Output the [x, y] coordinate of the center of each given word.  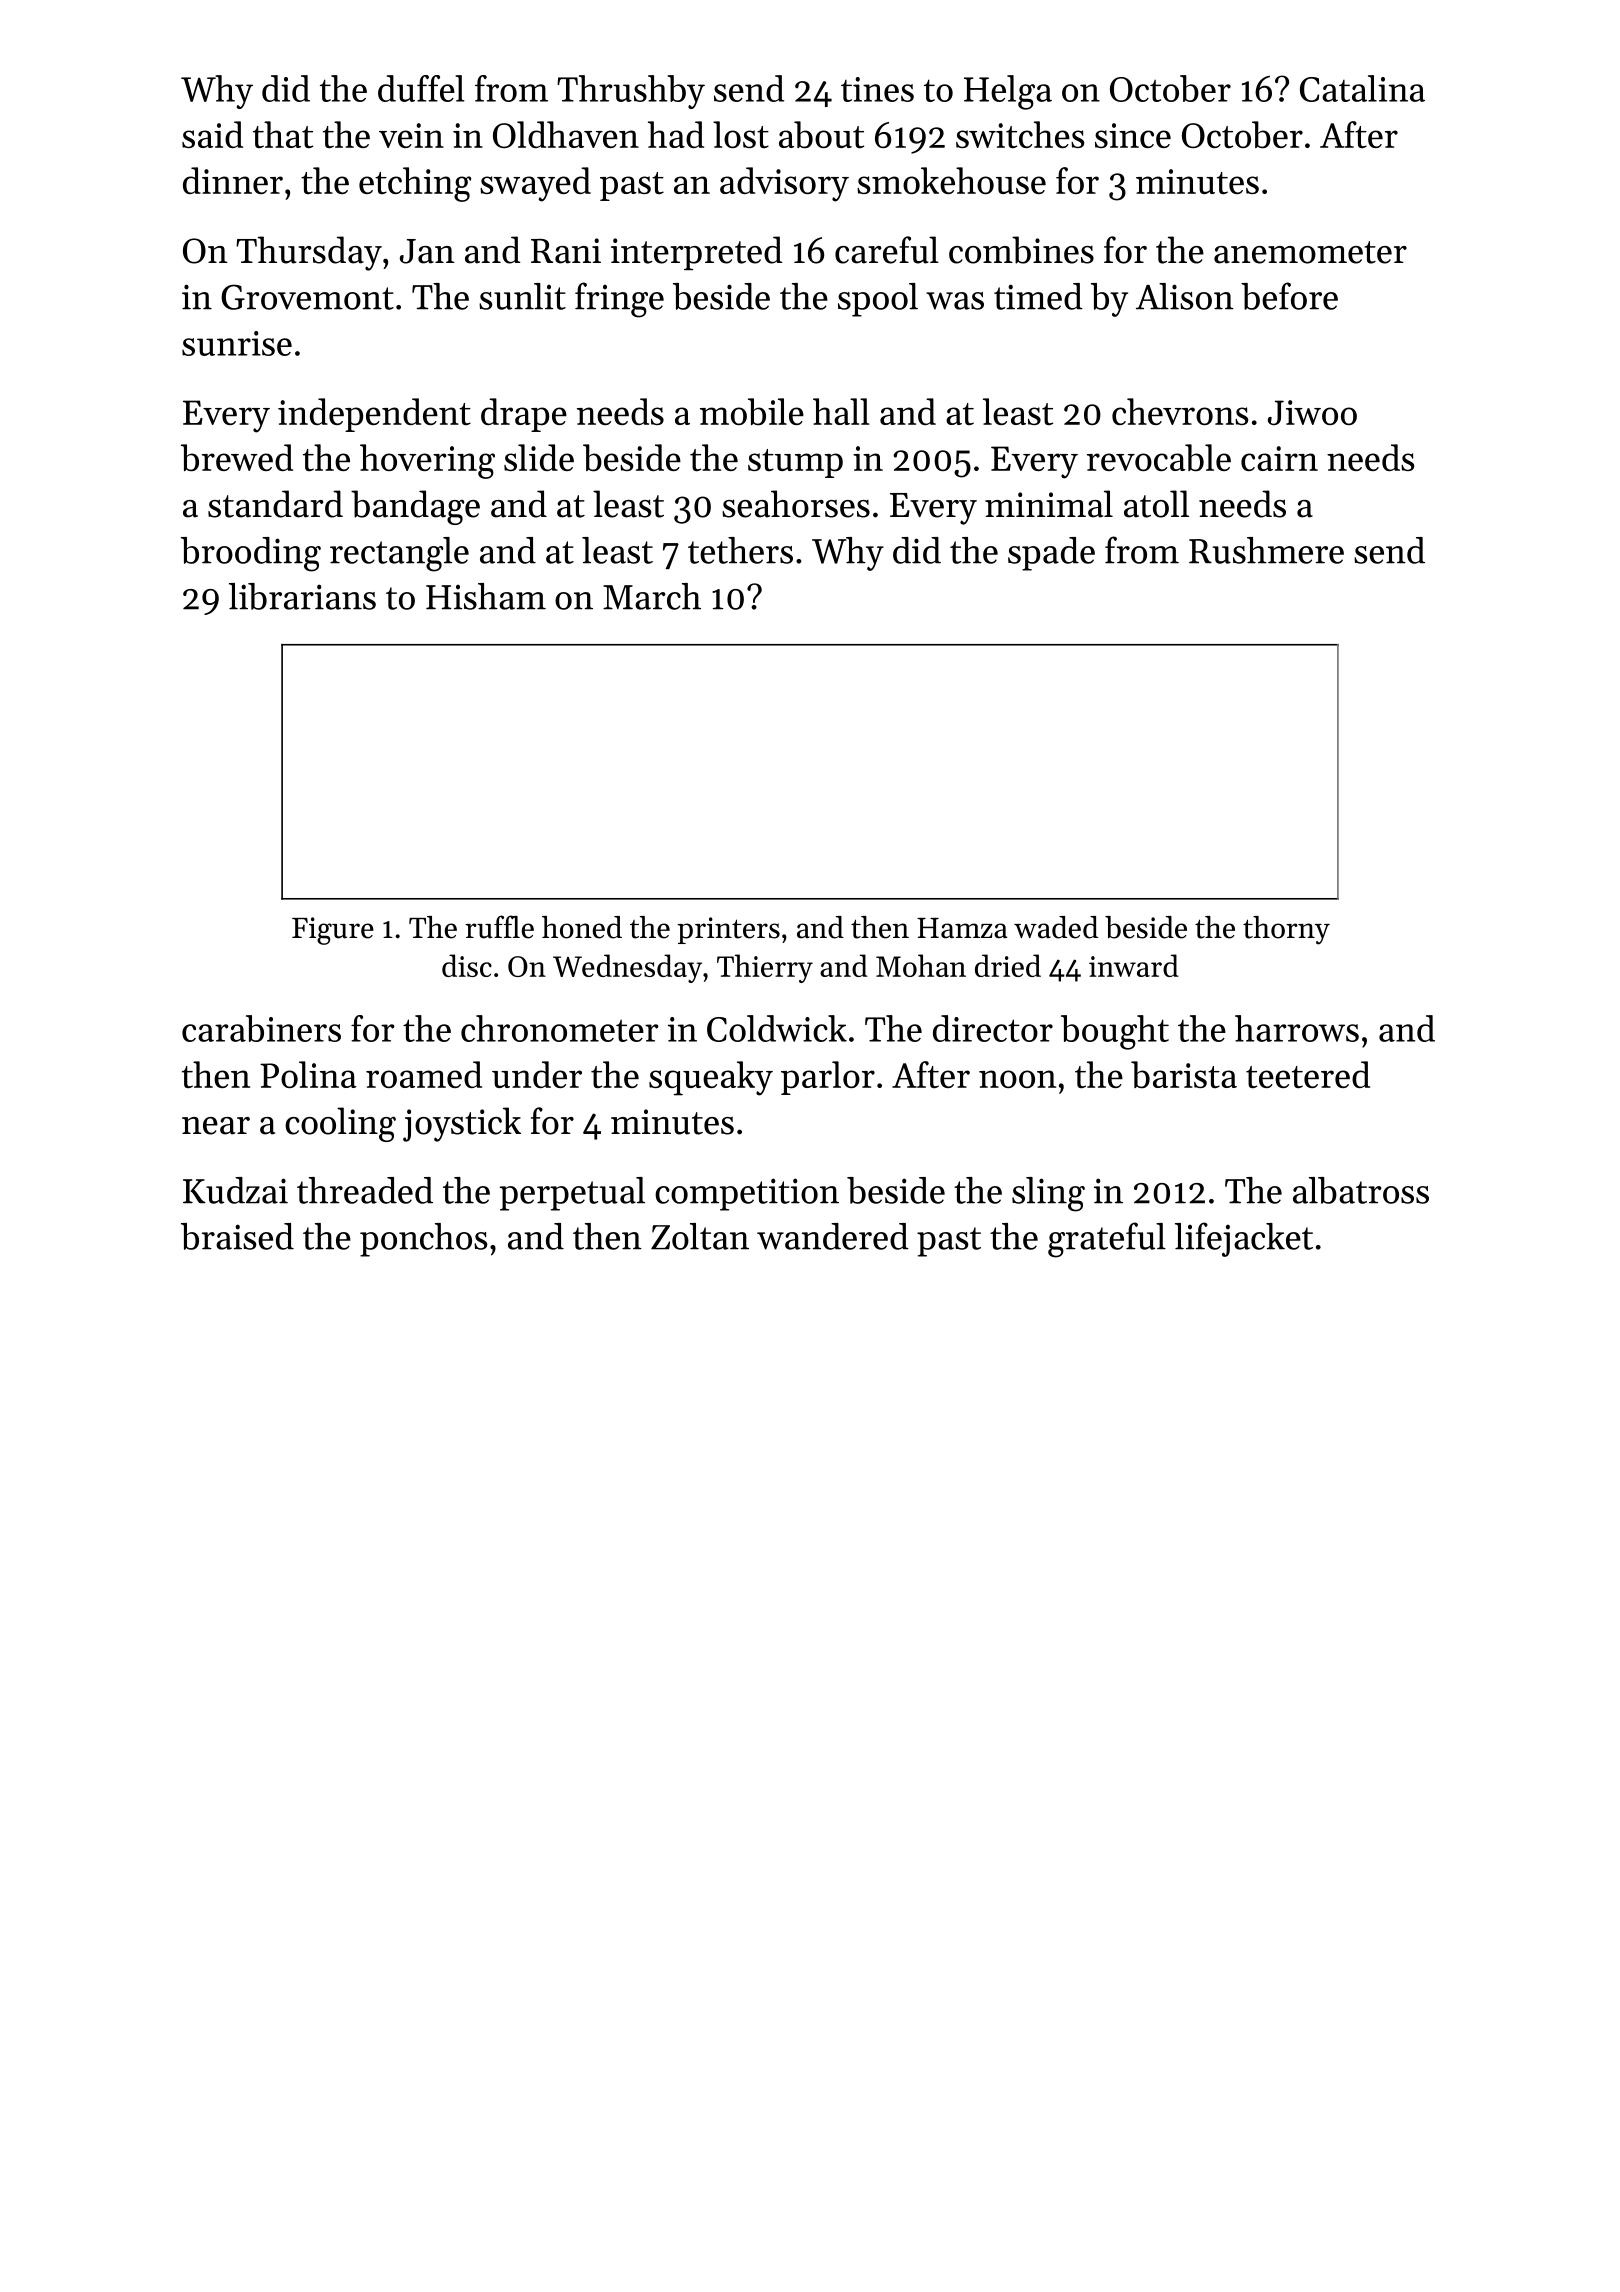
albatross [1361, 1190]
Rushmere [1266, 550]
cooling [340, 1124]
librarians [302, 596]
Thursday [309, 253]
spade [1051, 554]
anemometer [1310, 252]
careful [887, 250]
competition [747, 1194]
